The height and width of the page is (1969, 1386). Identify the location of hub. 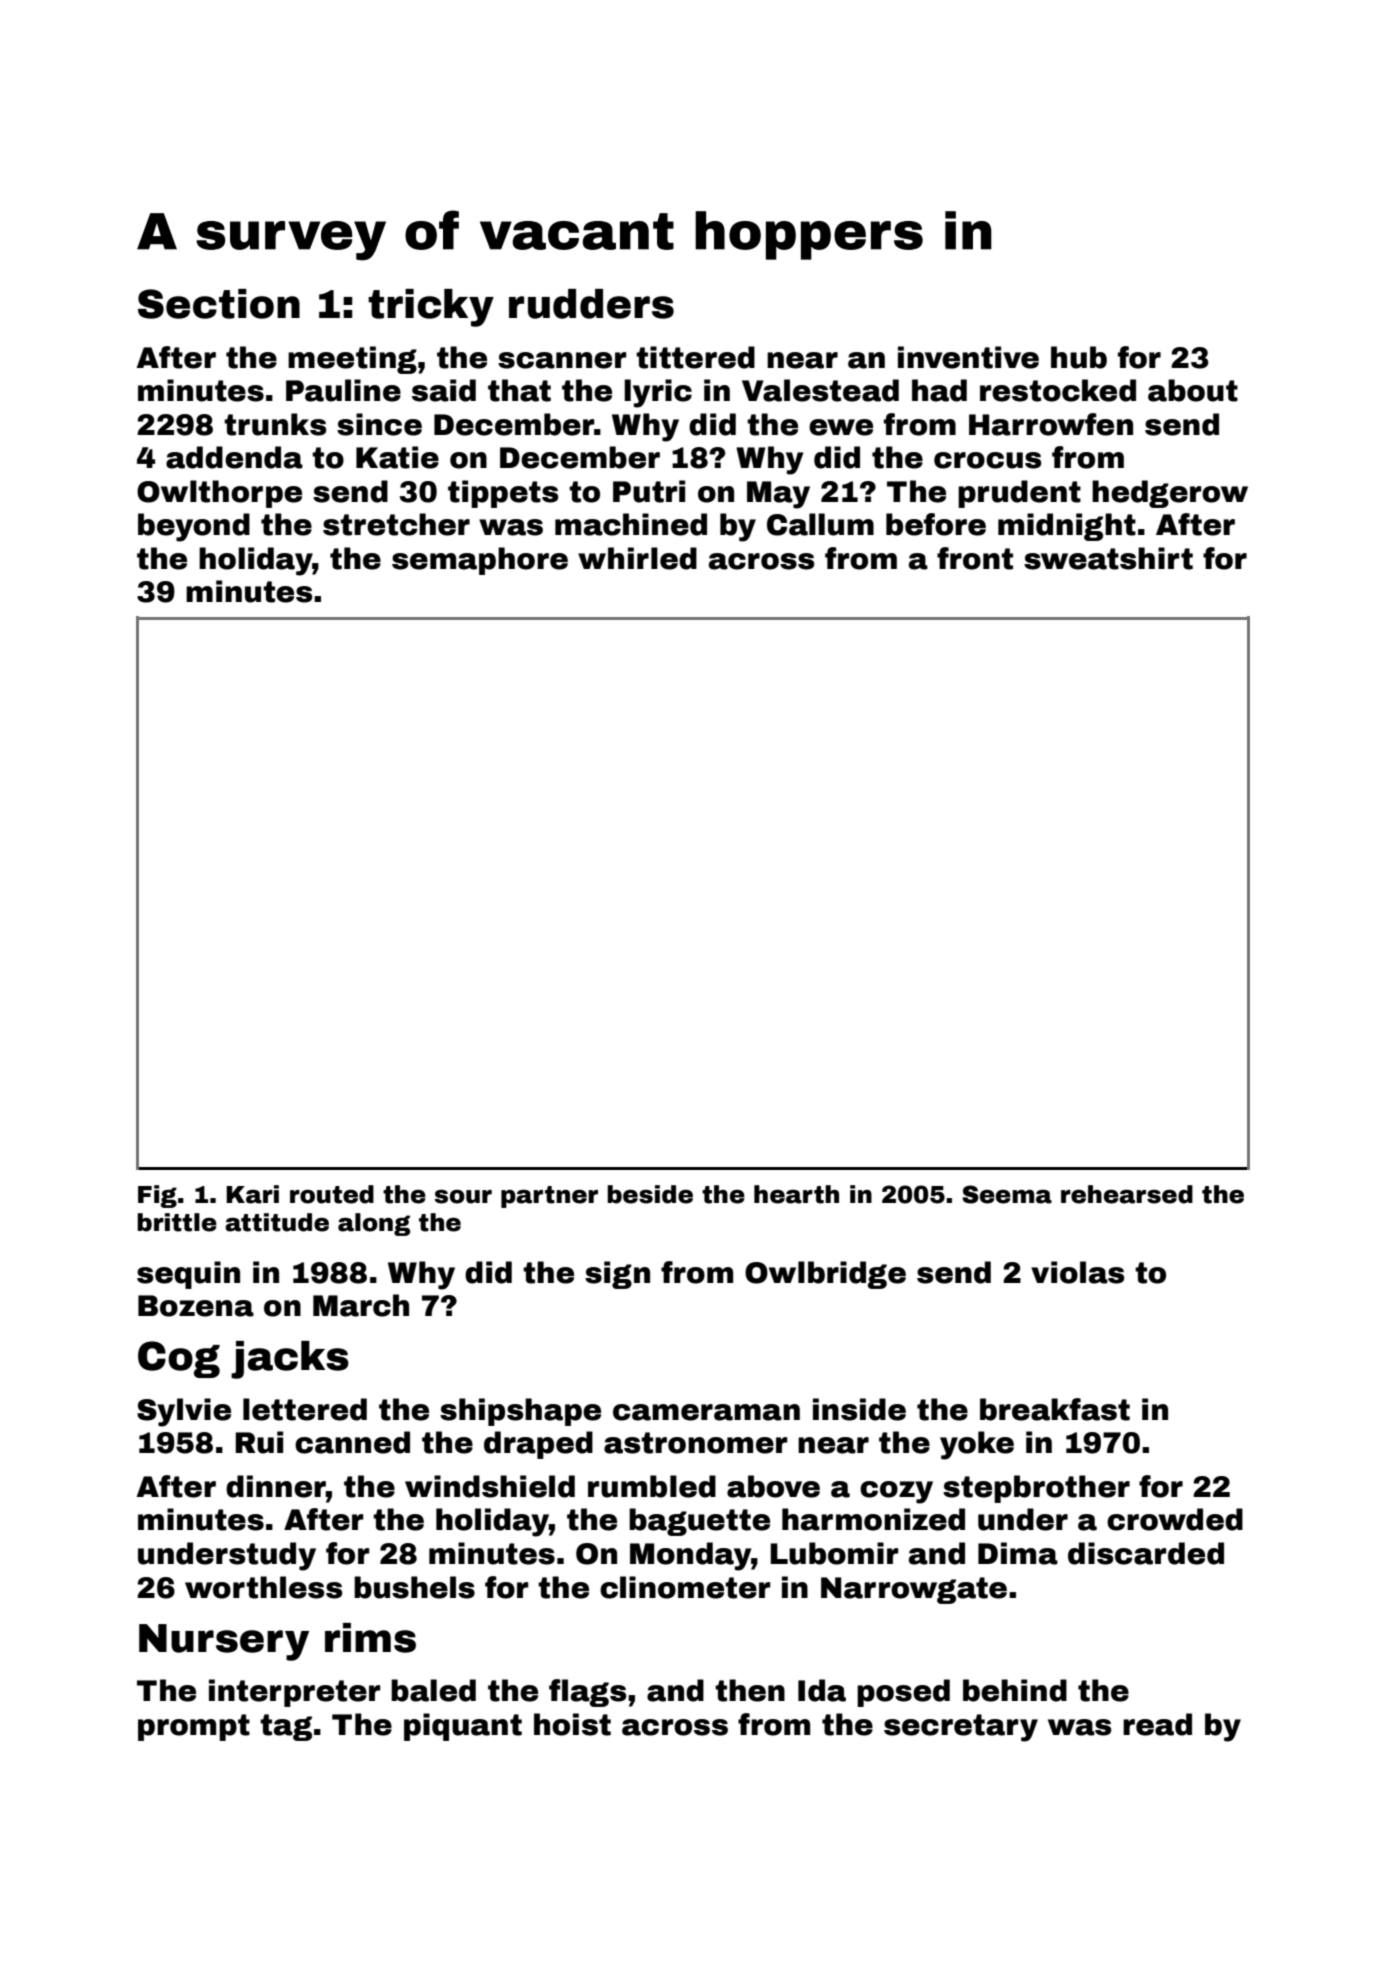
(1079, 357).
